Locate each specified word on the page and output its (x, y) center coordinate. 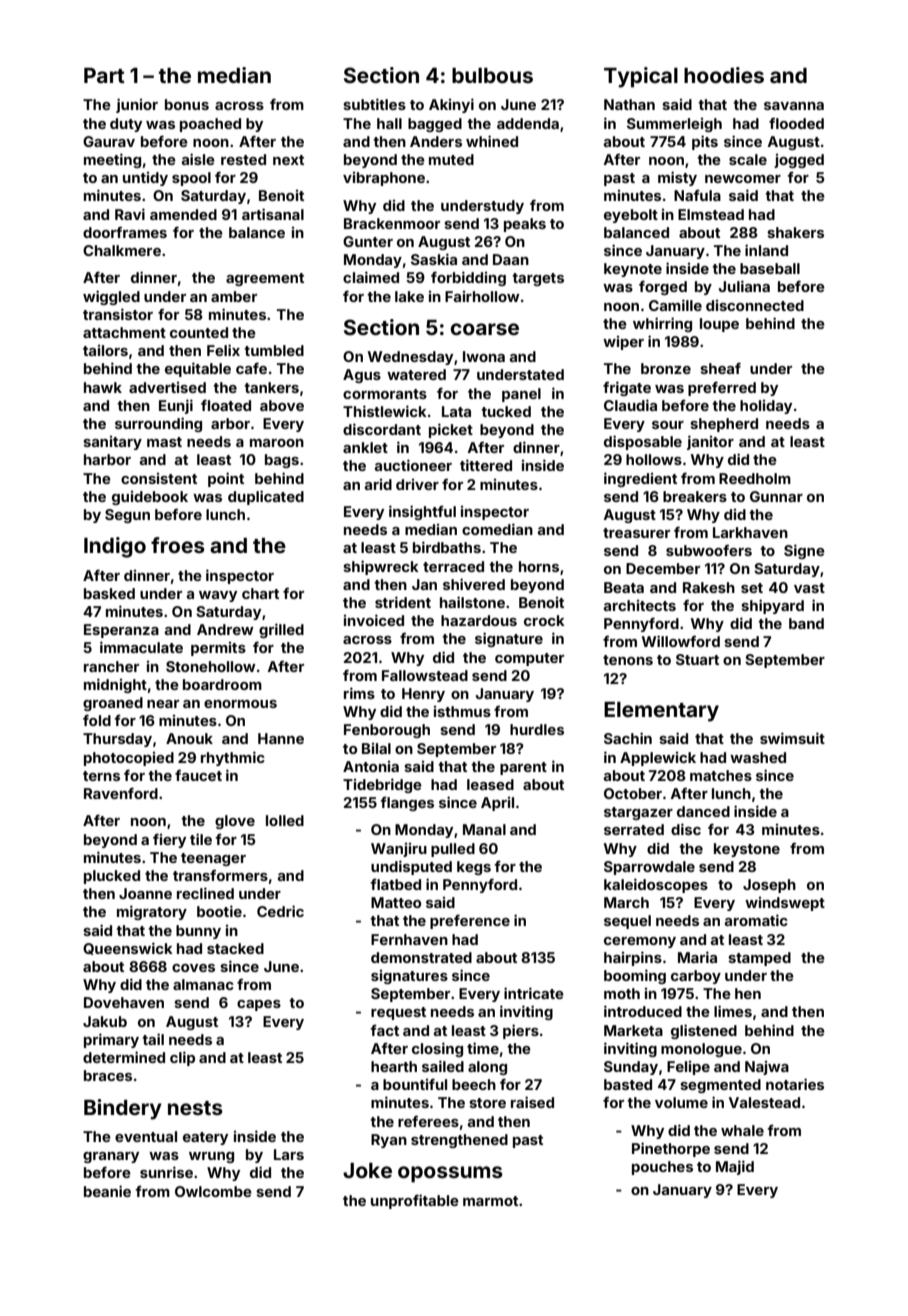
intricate (534, 993)
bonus (187, 104)
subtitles (374, 104)
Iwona (484, 356)
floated (226, 405)
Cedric (280, 911)
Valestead (764, 1102)
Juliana (744, 286)
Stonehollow (211, 666)
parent (523, 768)
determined (124, 1057)
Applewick (658, 759)
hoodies (724, 75)
